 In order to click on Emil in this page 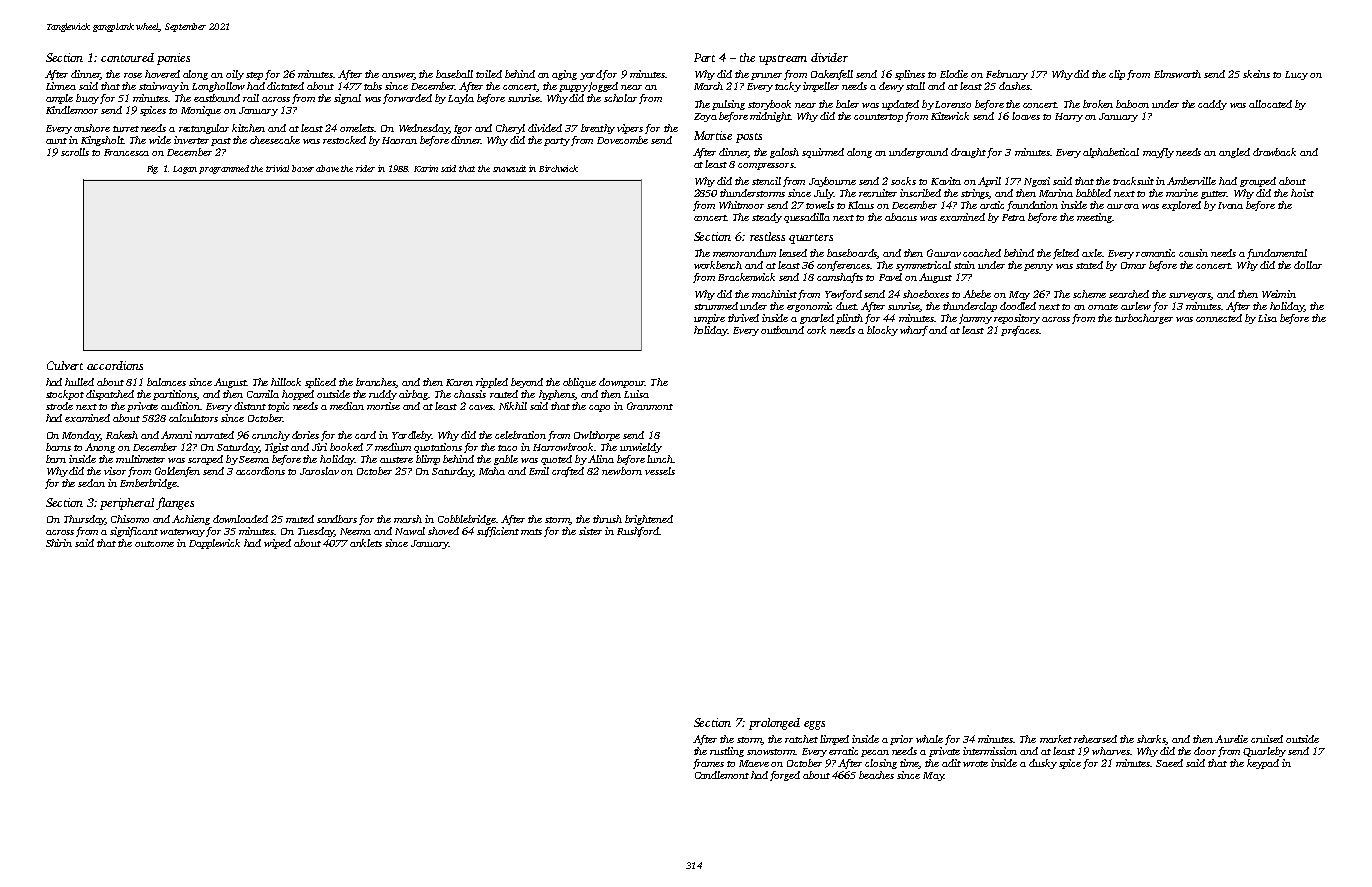, I will do `click(539, 471)`.
